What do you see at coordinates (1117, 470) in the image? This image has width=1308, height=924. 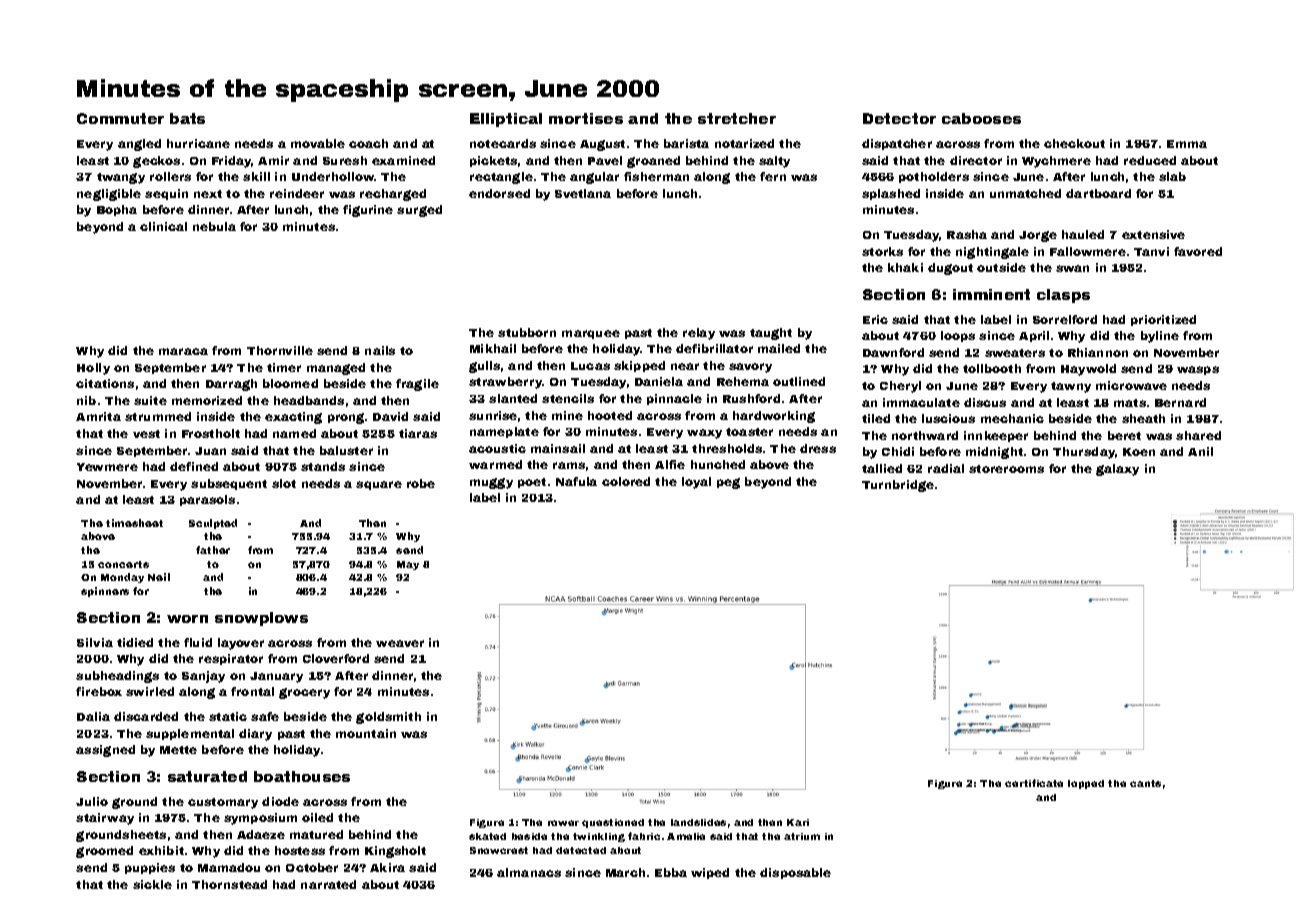 I see `galaxy` at bounding box center [1117, 470].
